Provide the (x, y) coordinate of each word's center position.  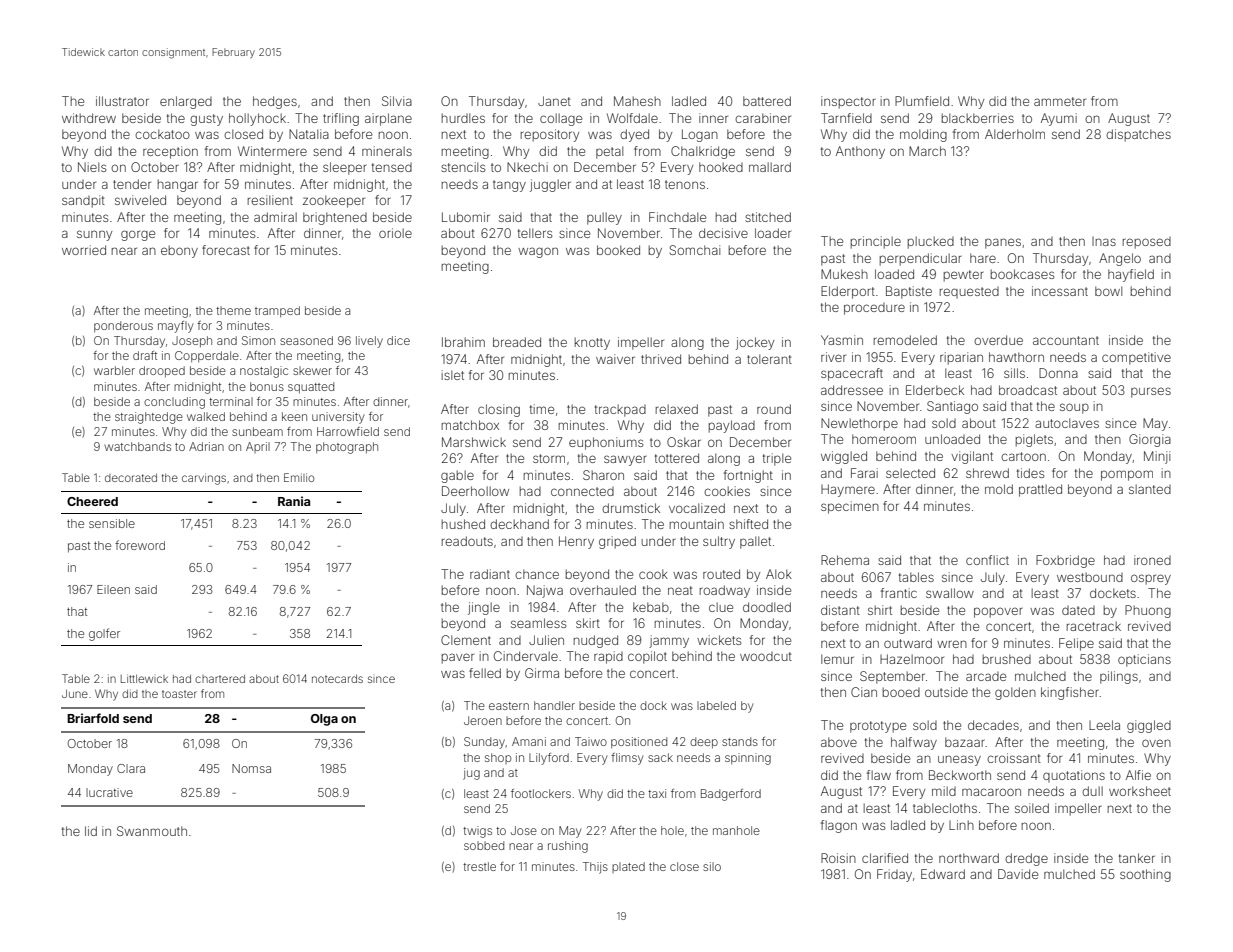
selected (910, 473)
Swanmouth (152, 831)
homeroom (884, 439)
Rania (294, 501)
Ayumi (1059, 119)
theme (233, 310)
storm (549, 458)
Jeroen (483, 720)
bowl (1108, 291)
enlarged (186, 102)
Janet (554, 101)
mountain (697, 524)
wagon (538, 252)
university (338, 418)
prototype (878, 727)
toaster (179, 694)
